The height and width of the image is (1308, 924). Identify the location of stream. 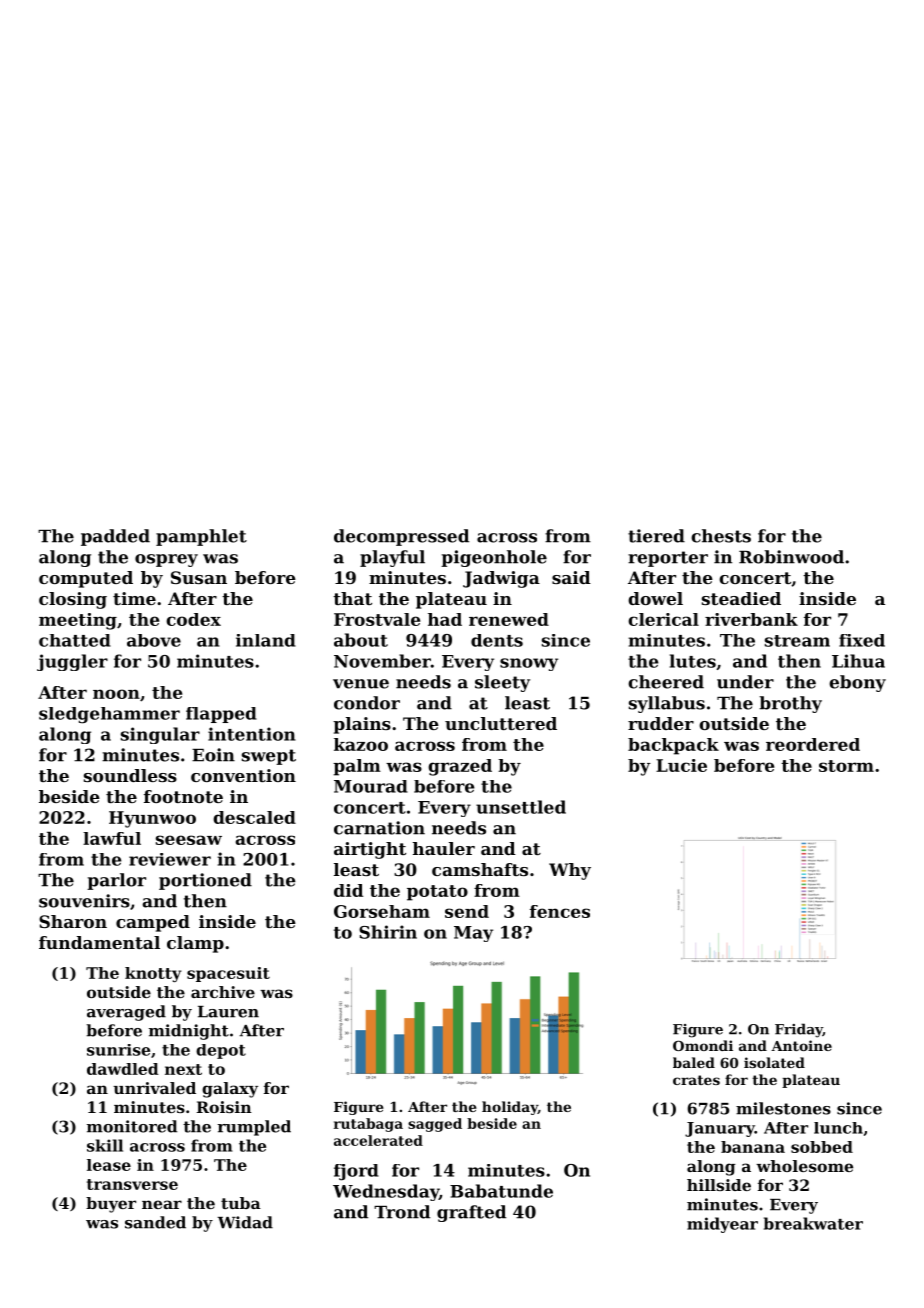
(797, 641).
